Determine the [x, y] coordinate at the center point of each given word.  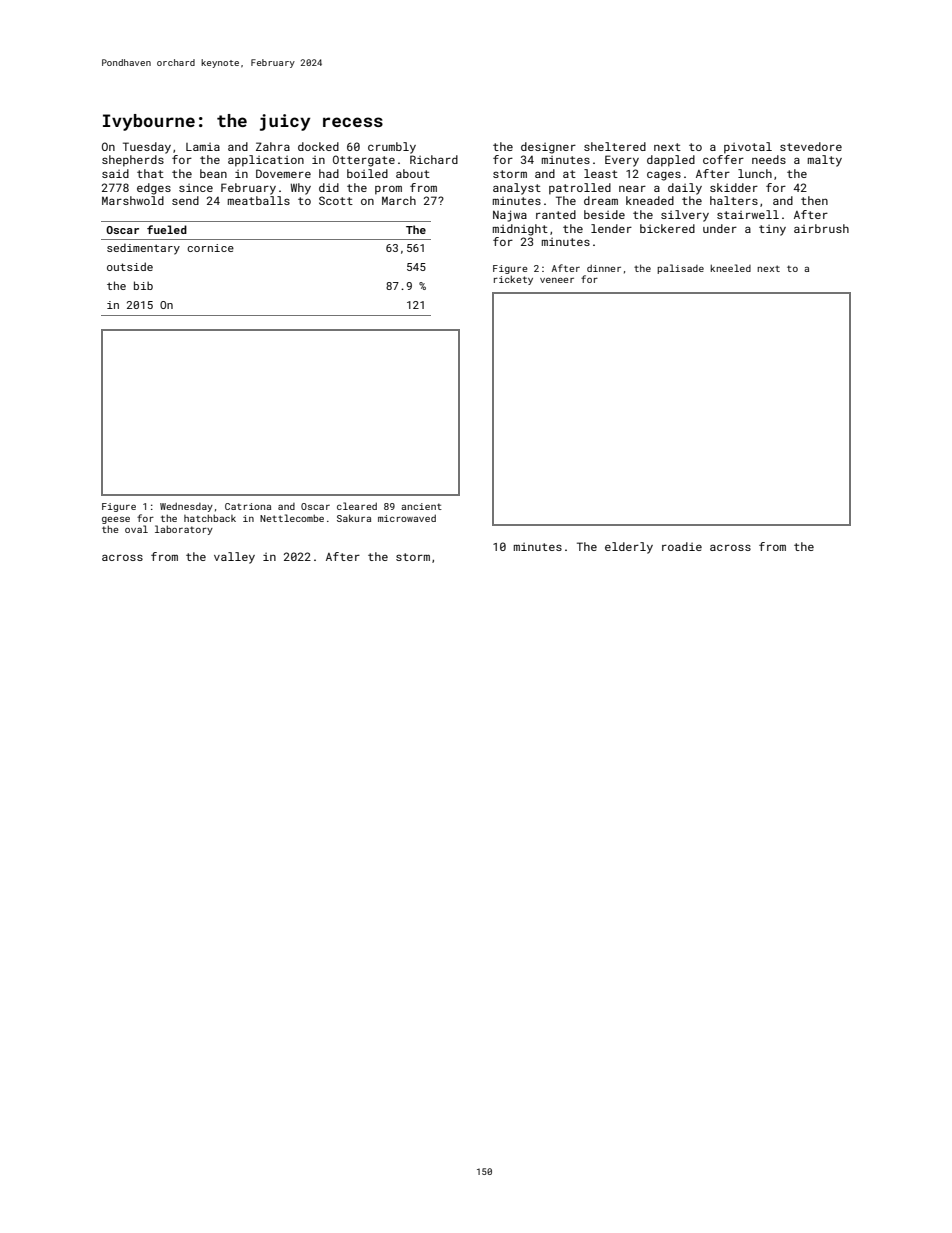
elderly [629, 548]
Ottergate [364, 161]
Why [301, 189]
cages [664, 176]
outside [130, 266]
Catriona [248, 506]
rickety [513, 280]
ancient [421, 506]
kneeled [730, 268]
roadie [682, 546]
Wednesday [186, 507]
